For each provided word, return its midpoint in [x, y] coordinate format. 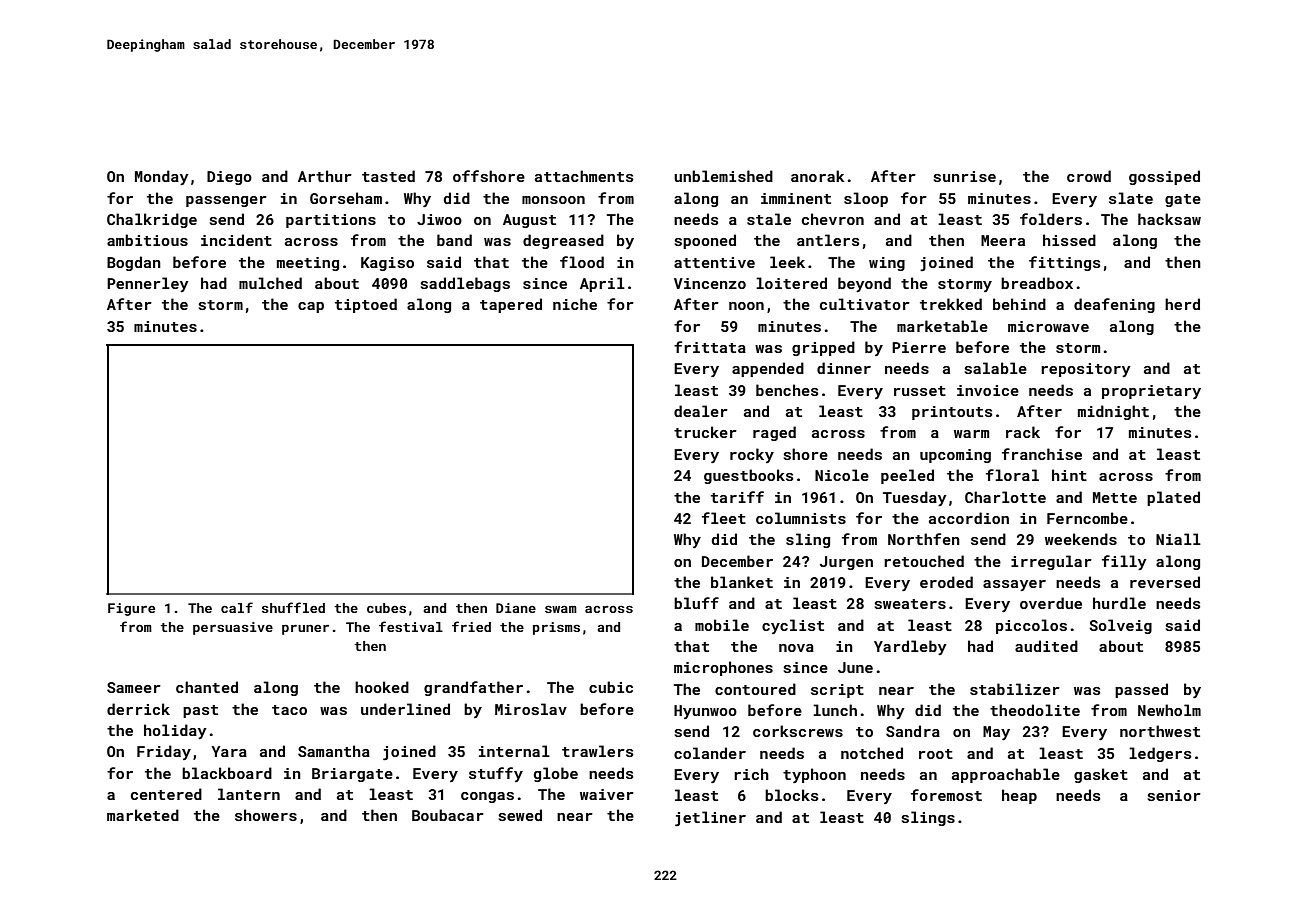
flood [582, 262]
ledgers [1160, 754]
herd [1182, 304]
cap [311, 307]
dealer [701, 411]
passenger [226, 201]
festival [411, 626]
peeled [907, 476]
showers [266, 815]
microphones [723, 668]
